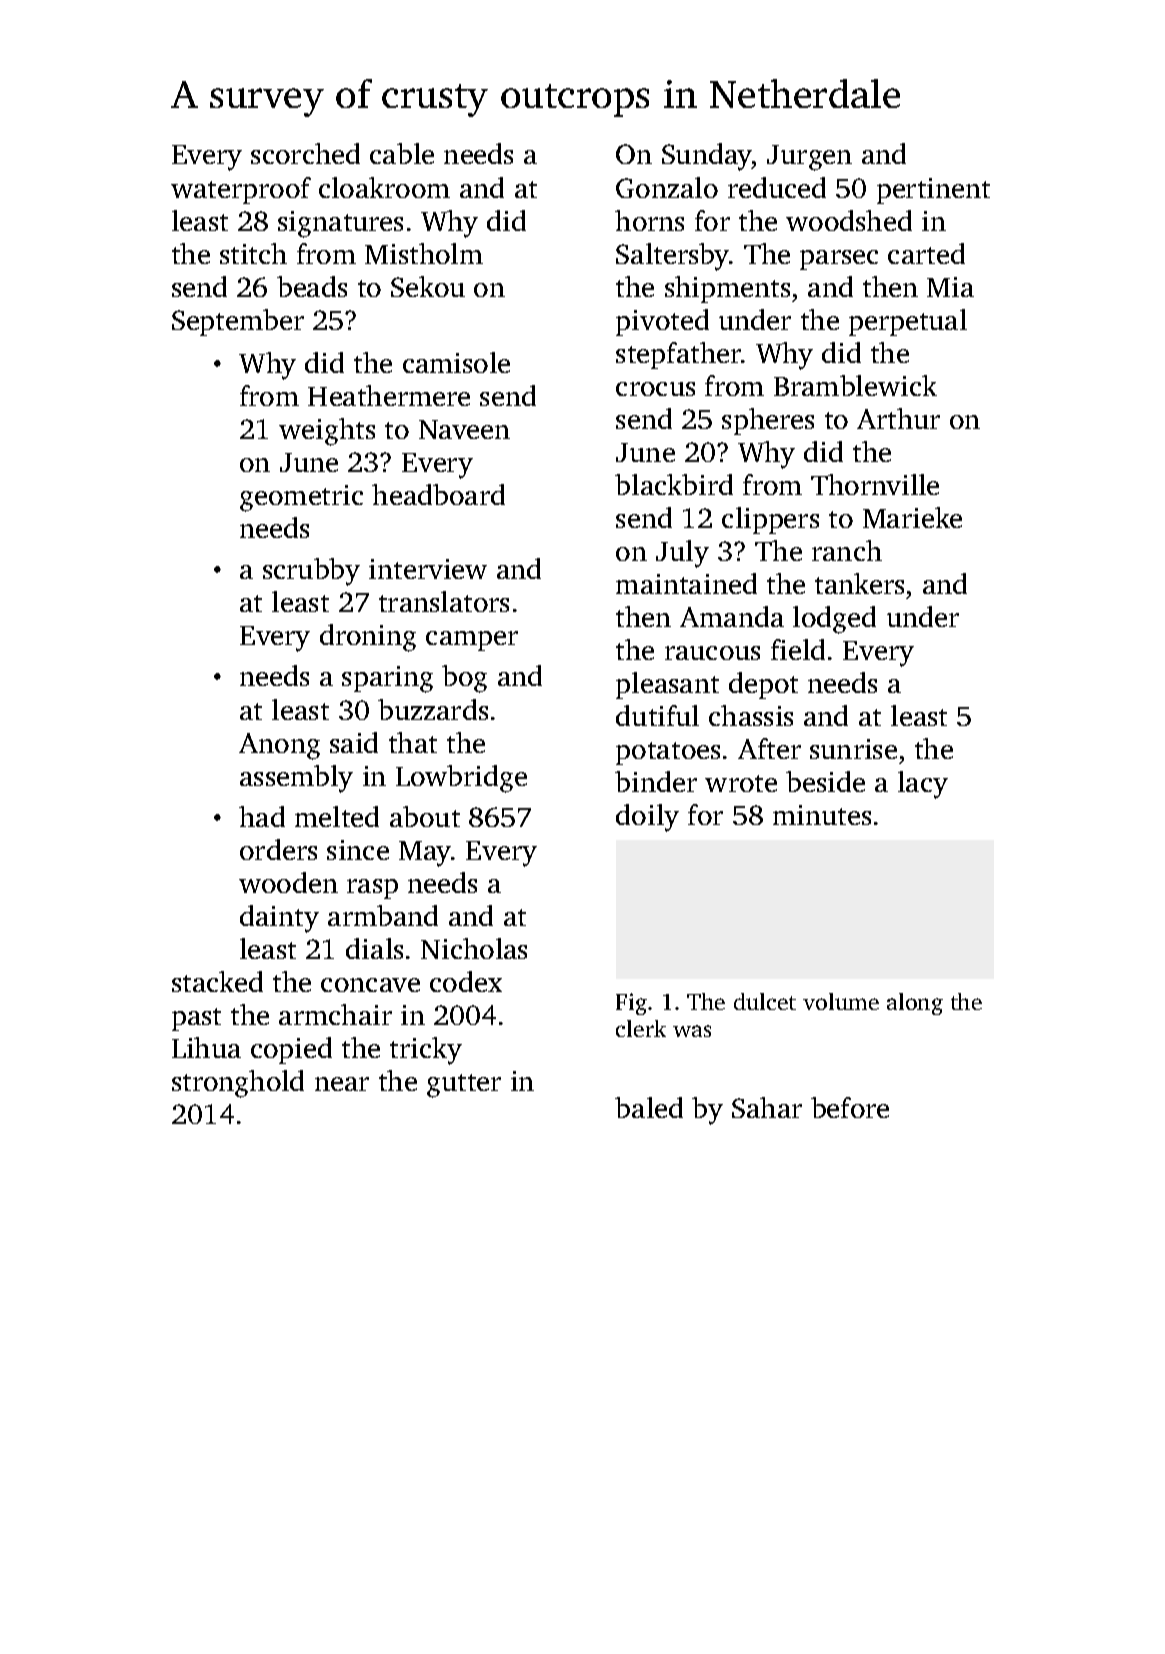  What do you see at coordinates (402, 153) in the screenshot?
I see `cable` at bounding box center [402, 153].
